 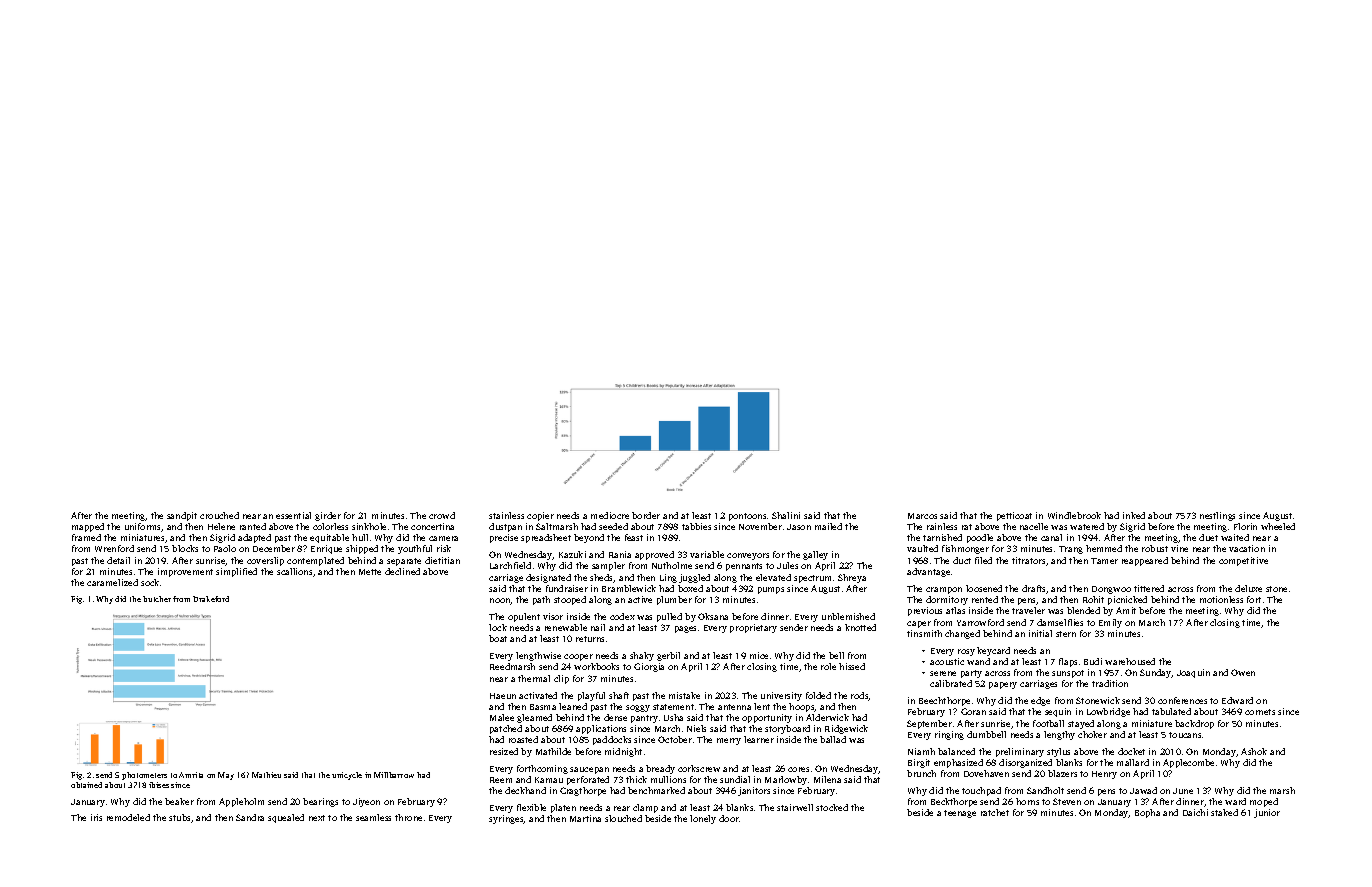 I want to click on mice, so click(x=759, y=655).
